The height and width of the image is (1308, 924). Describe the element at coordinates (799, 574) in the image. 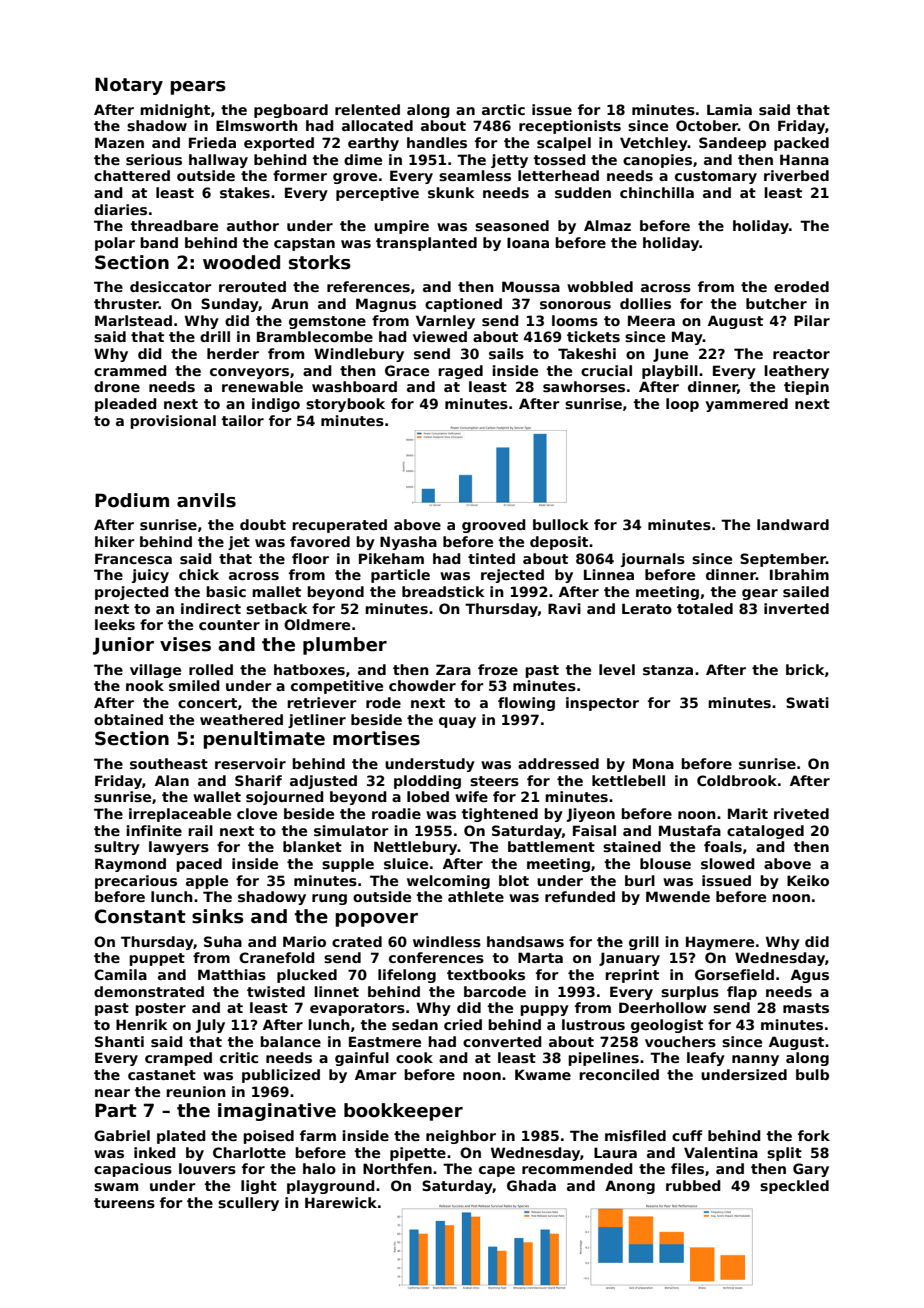

I see `Ibrahim` at that location.
